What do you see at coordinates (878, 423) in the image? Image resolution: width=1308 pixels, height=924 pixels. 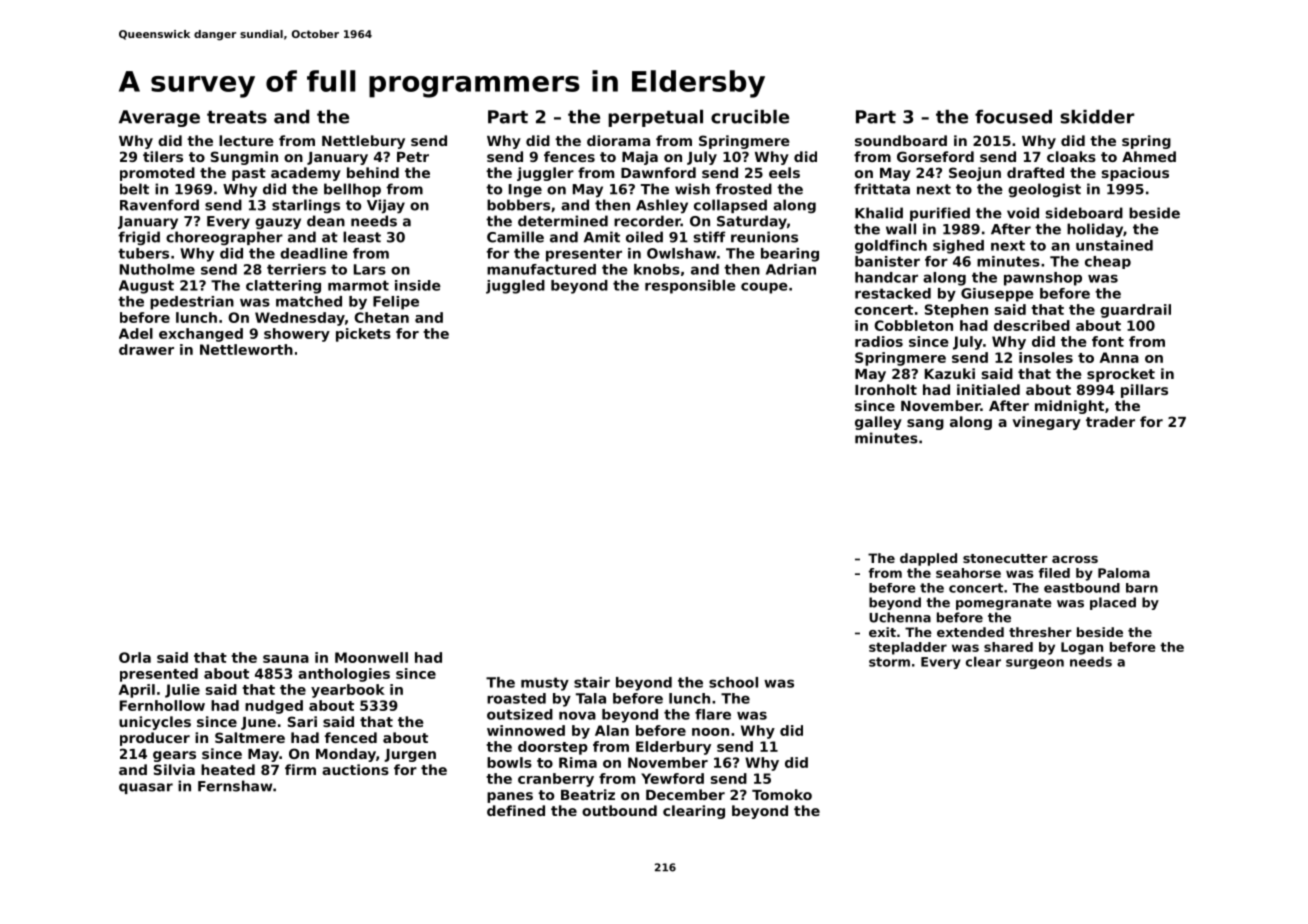 I see `galley` at bounding box center [878, 423].
